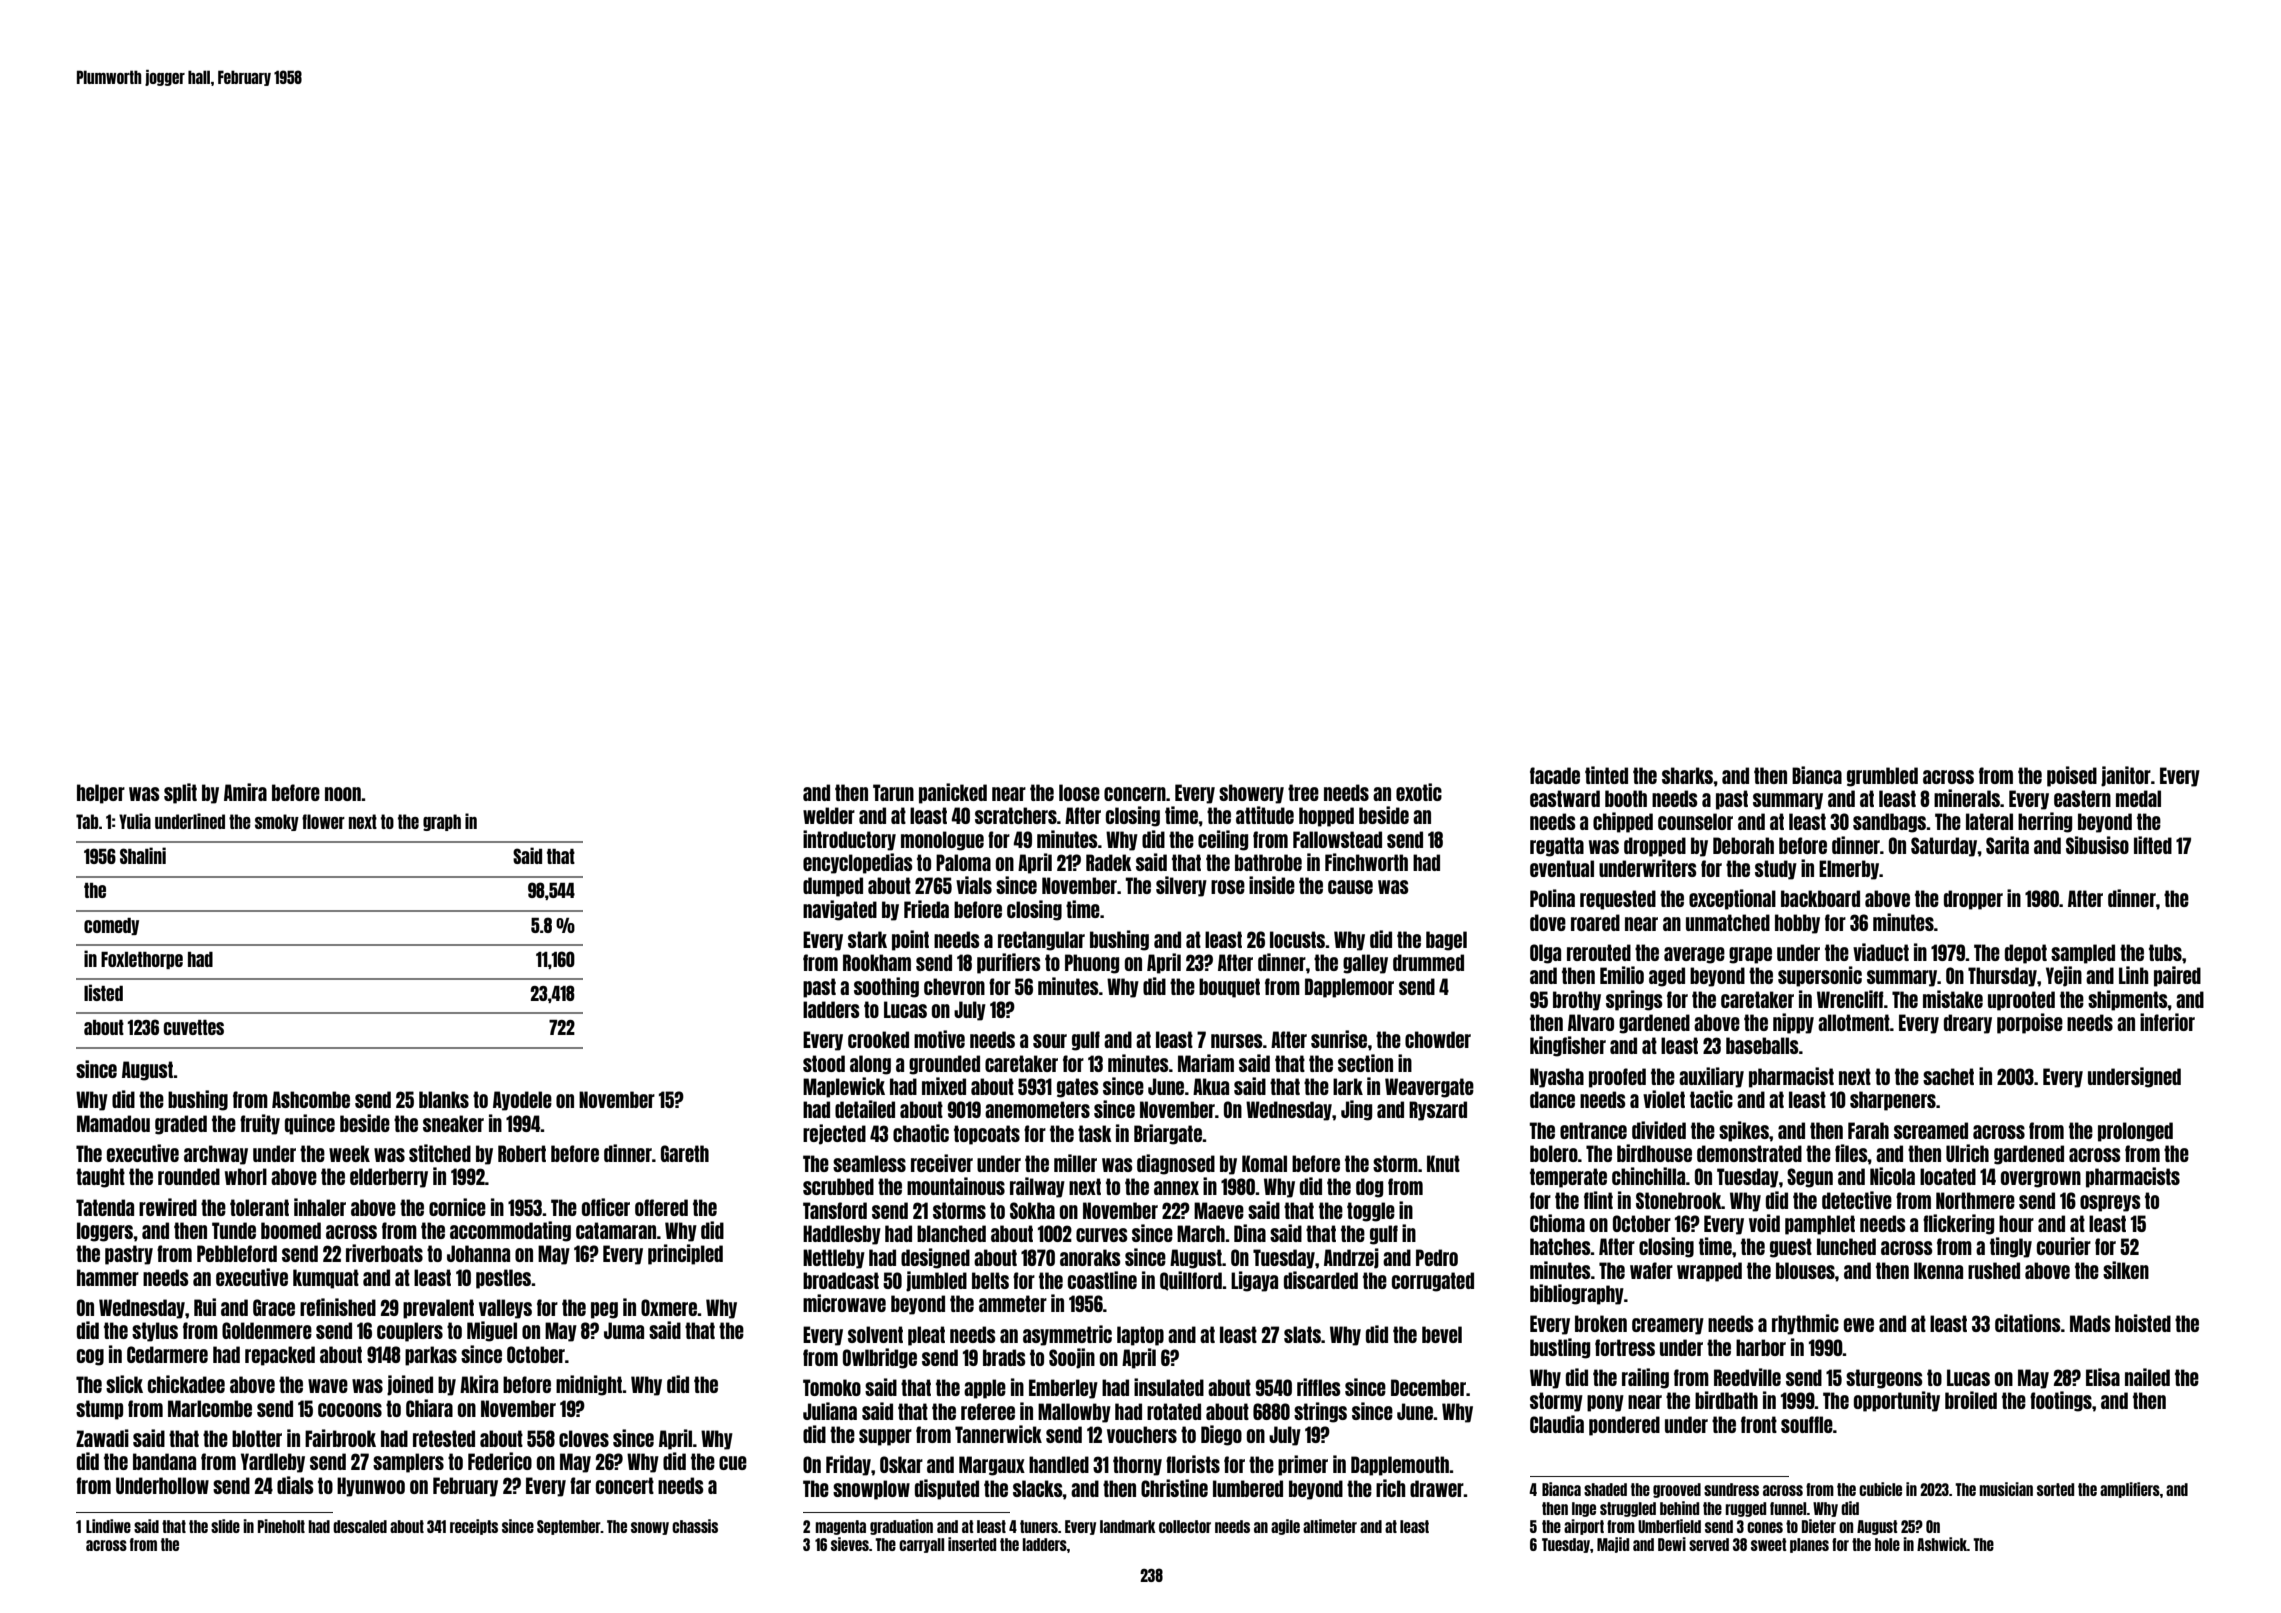 The height and width of the screenshot is (1613, 2281). What do you see at coordinates (87, 821) in the screenshot?
I see `Tab` at bounding box center [87, 821].
